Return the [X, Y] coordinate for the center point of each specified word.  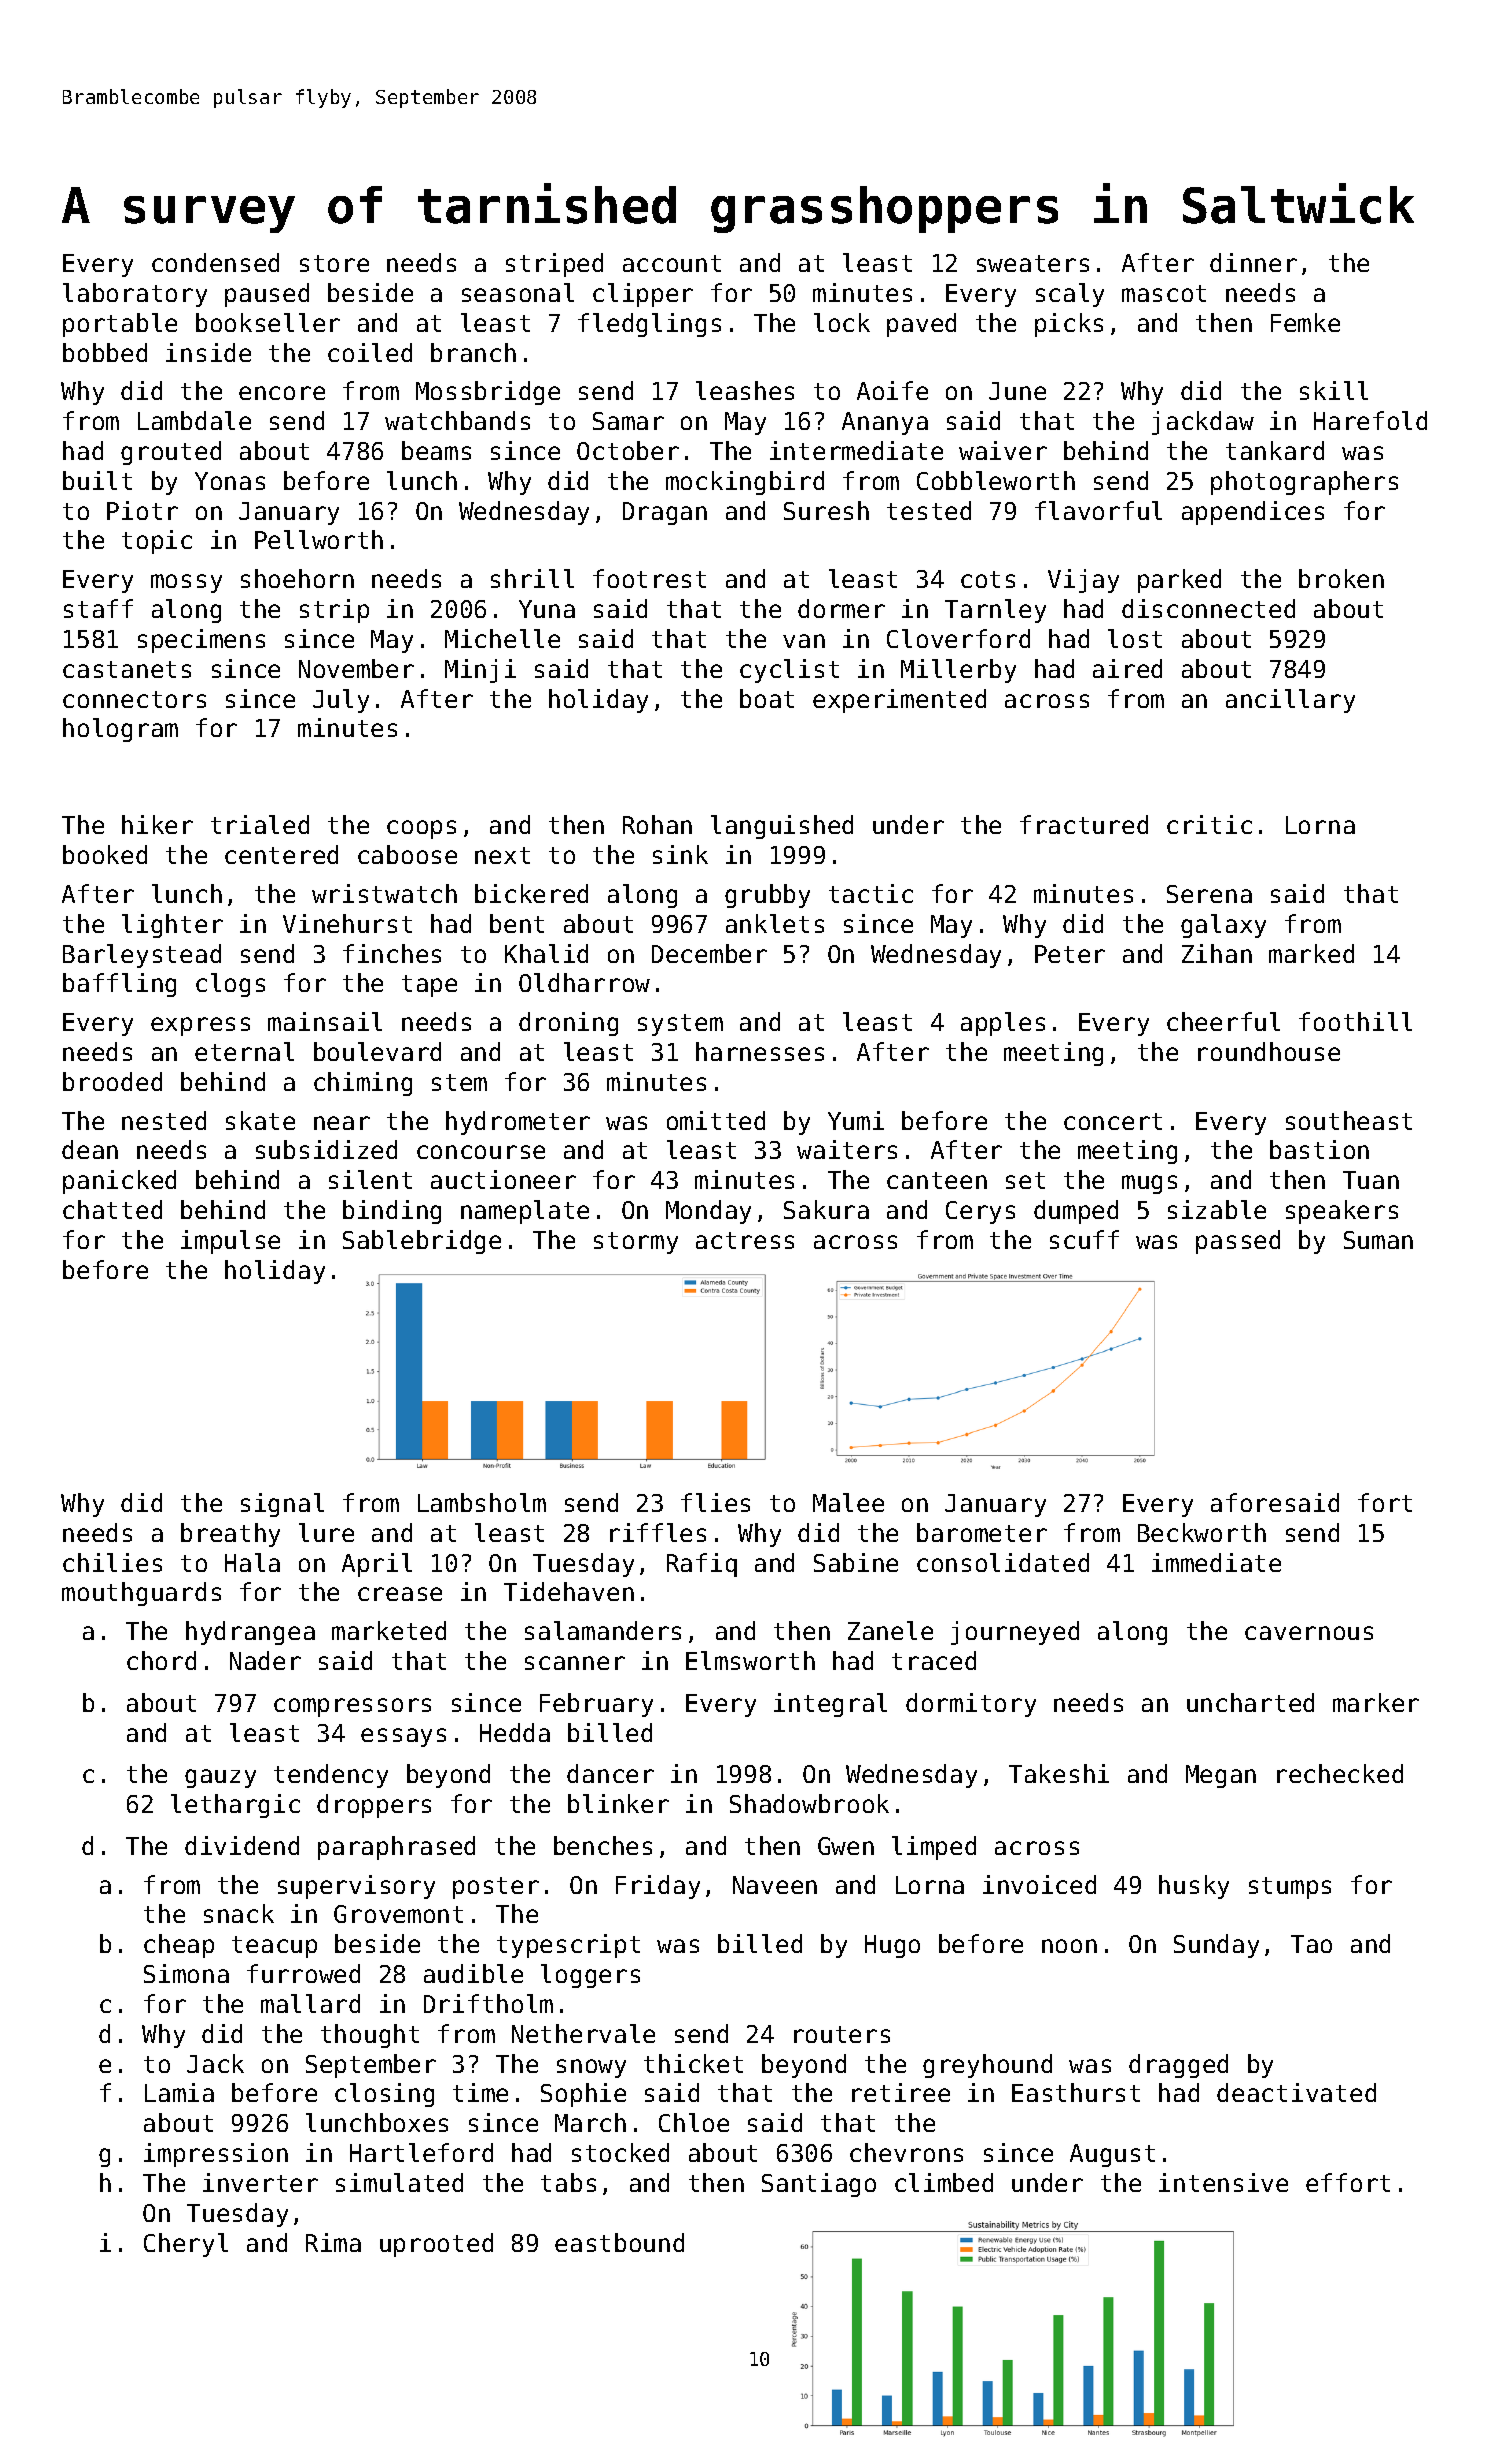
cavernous [1309, 1633]
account [672, 263]
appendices [1253, 513]
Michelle [502, 638]
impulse [230, 1242]
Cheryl [186, 2245]
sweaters [1033, 263]
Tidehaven [569, 1591]
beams [436, 450]
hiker [157, 824]
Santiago [819, 2185]
